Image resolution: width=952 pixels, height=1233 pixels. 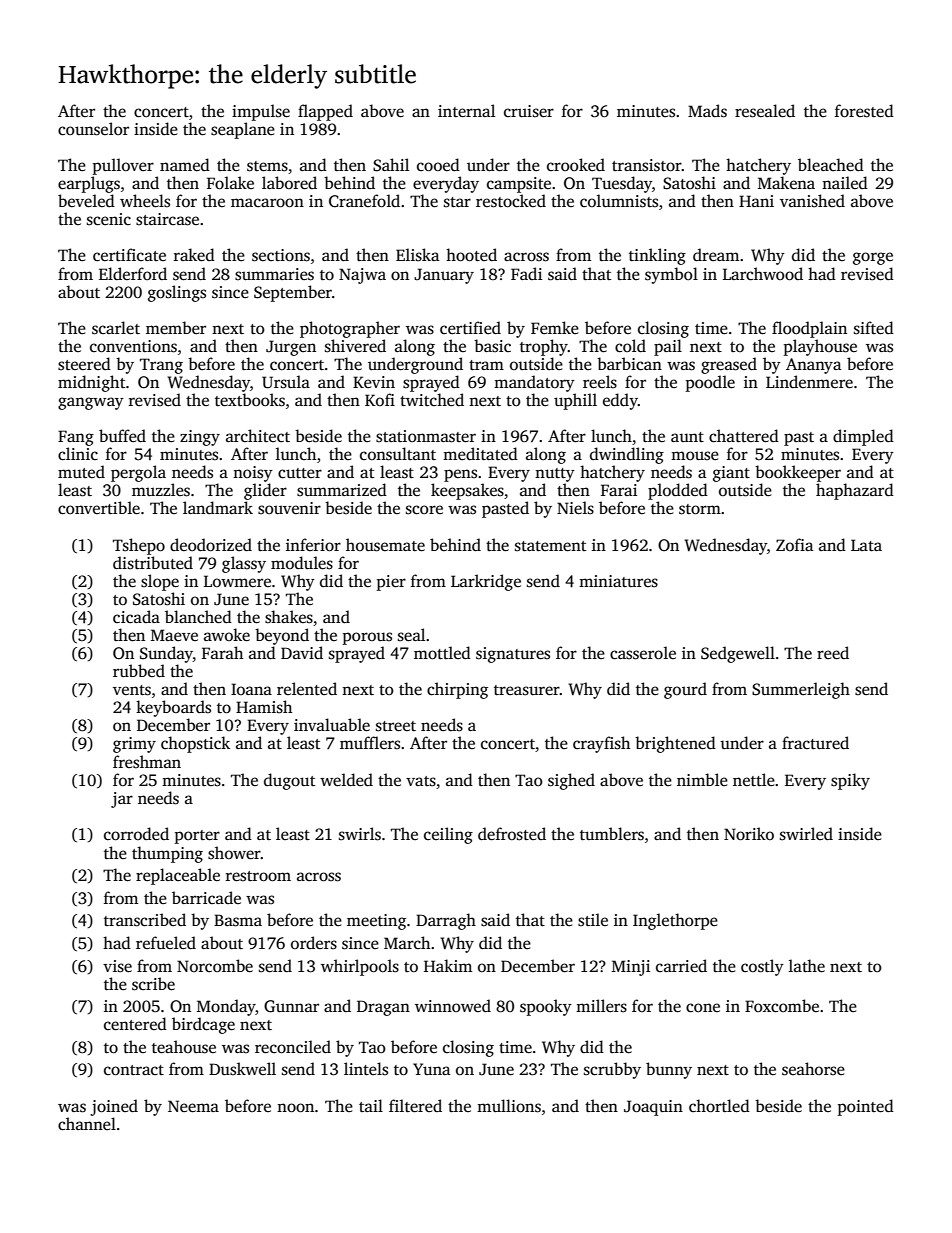 What do you see at coordinates (261, 112) in the screenshot?
I see `impulse` at bounding box center [261, 112].
